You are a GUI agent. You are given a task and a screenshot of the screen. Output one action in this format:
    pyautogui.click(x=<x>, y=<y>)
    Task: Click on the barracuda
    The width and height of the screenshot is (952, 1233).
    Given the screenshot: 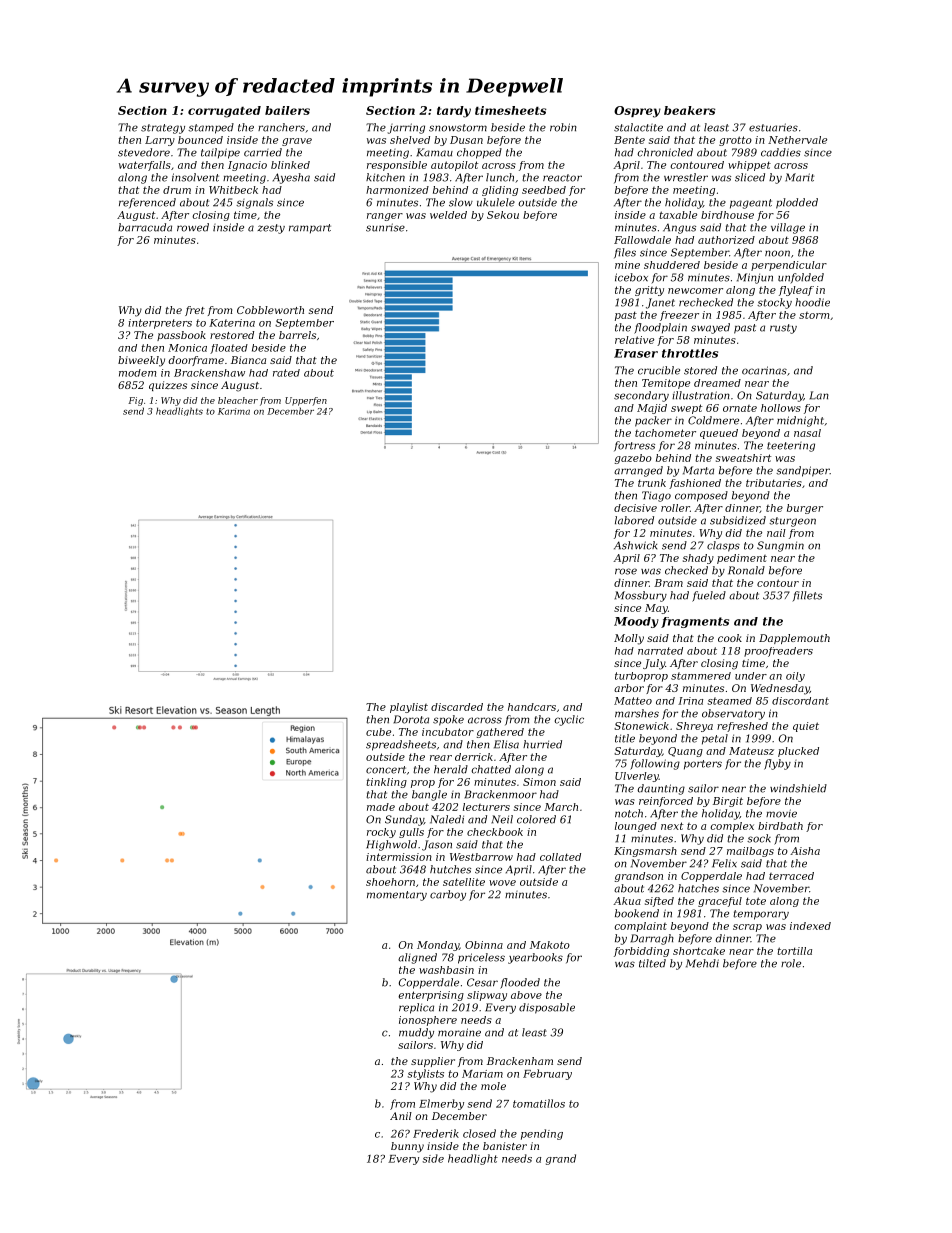 What is the action you would take?
    pyautogui.click(x=145, y=227)
